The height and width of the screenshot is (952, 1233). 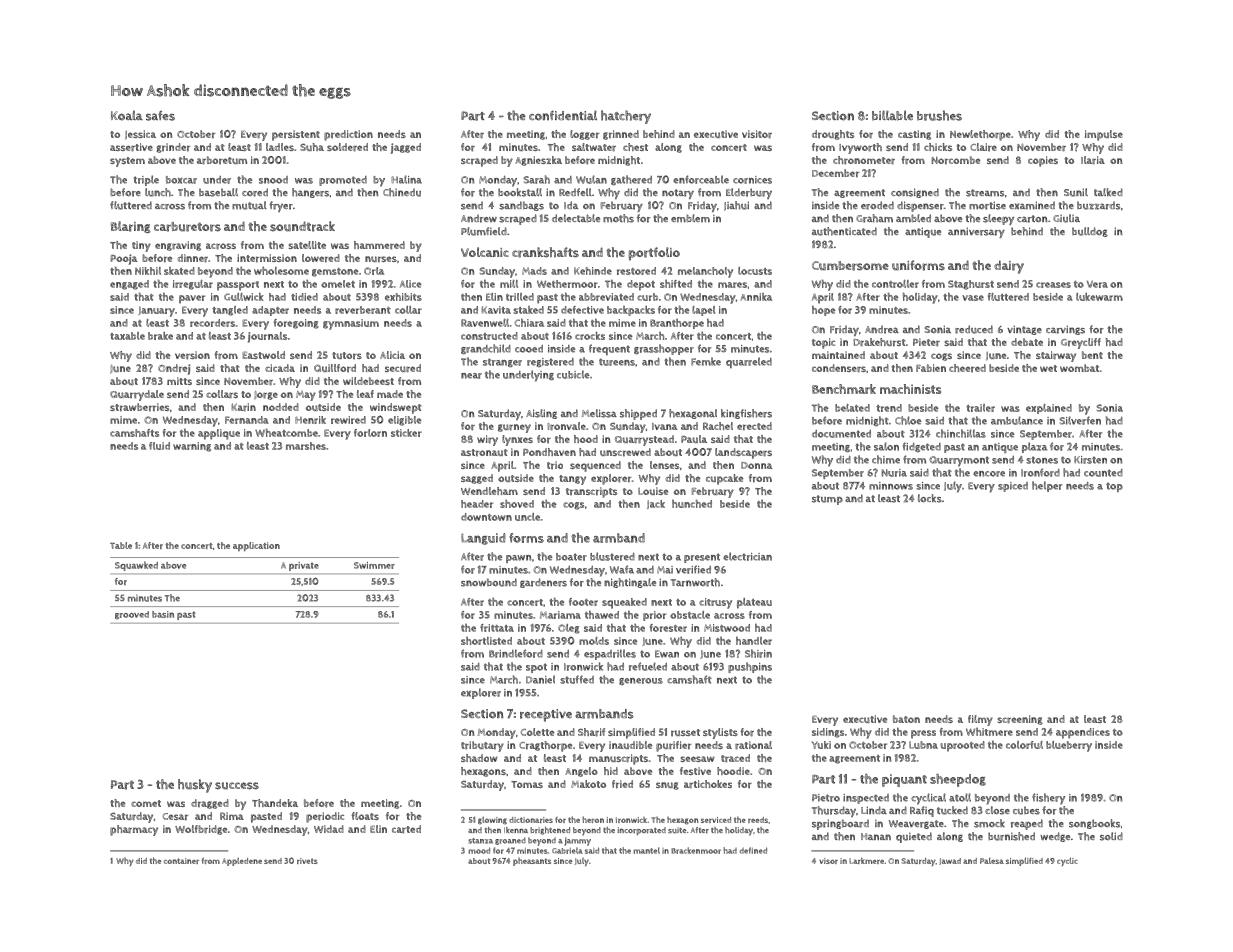 I want to click on Vera, so click(x=1097, y=284).
